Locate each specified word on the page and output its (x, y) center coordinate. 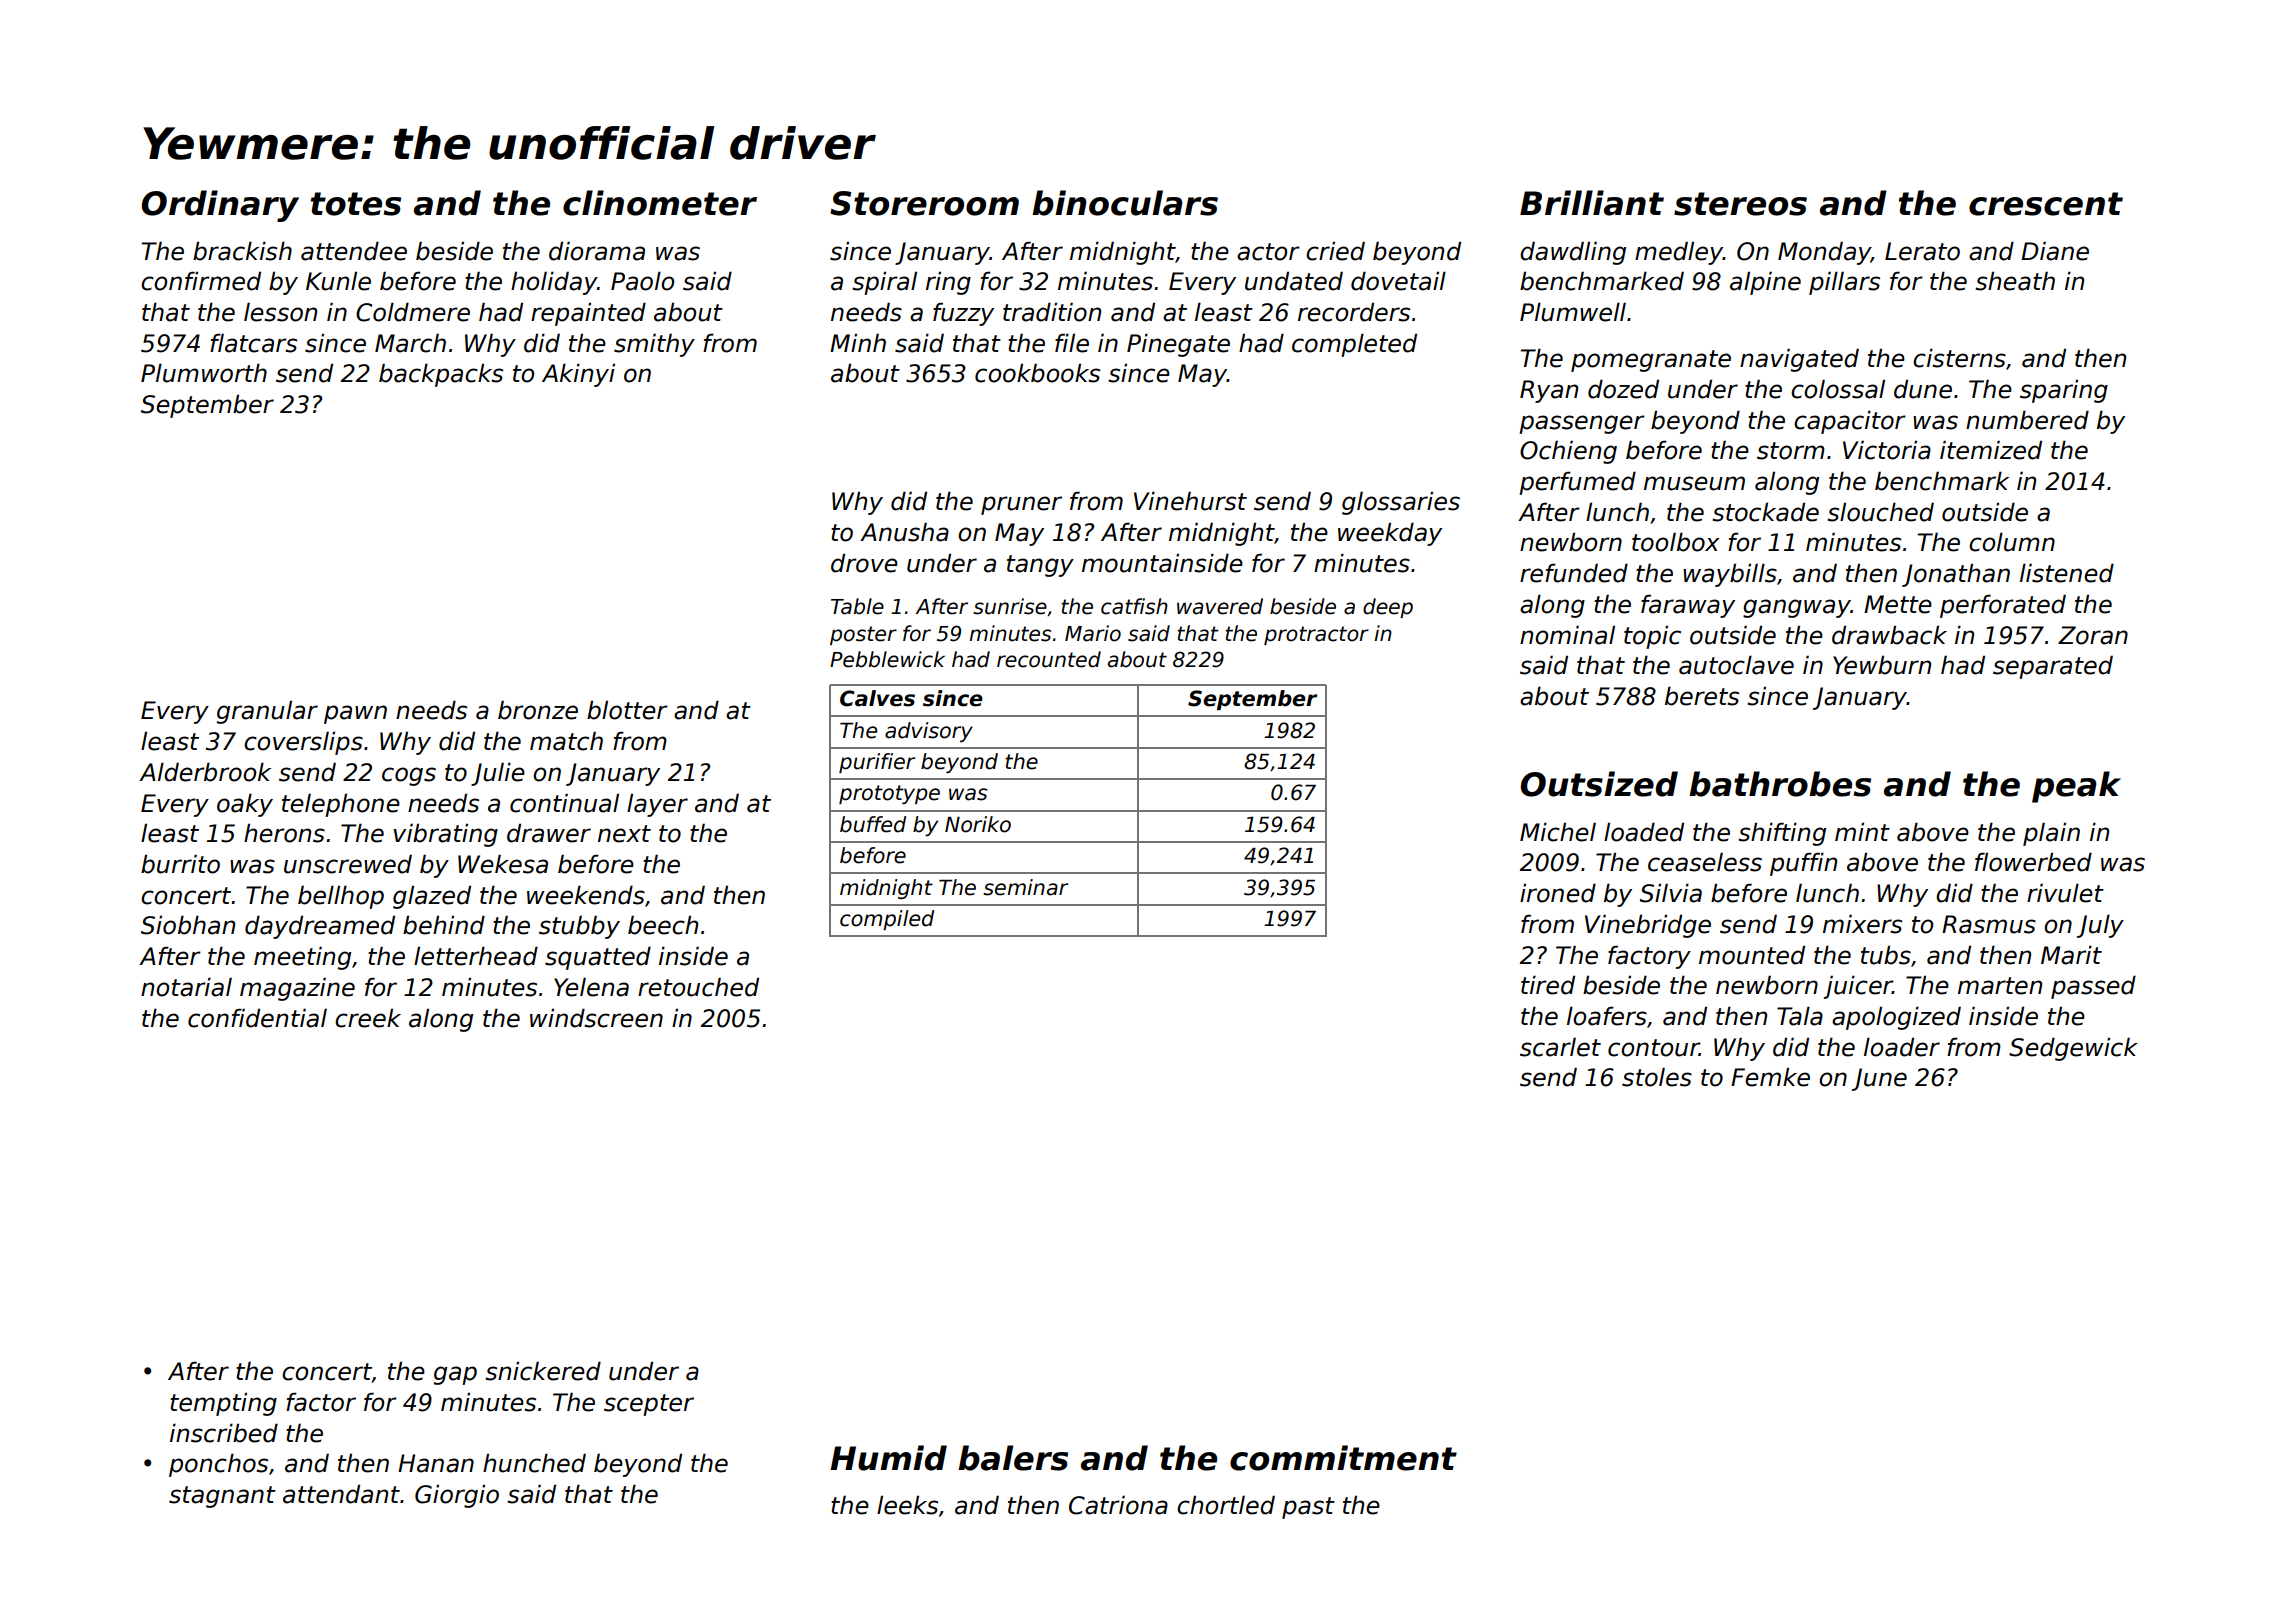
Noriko (978, 824)
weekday (1390, 534)
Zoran (2093, 635)
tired (1548, 985)
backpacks (441, 375)
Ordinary (220, 206)
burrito (180, 864)
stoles (1657, 1077)
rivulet (2065, 893)
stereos (1740, 204)
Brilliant (1592, 203)
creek (368, 1018)
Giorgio (457, 1496)
